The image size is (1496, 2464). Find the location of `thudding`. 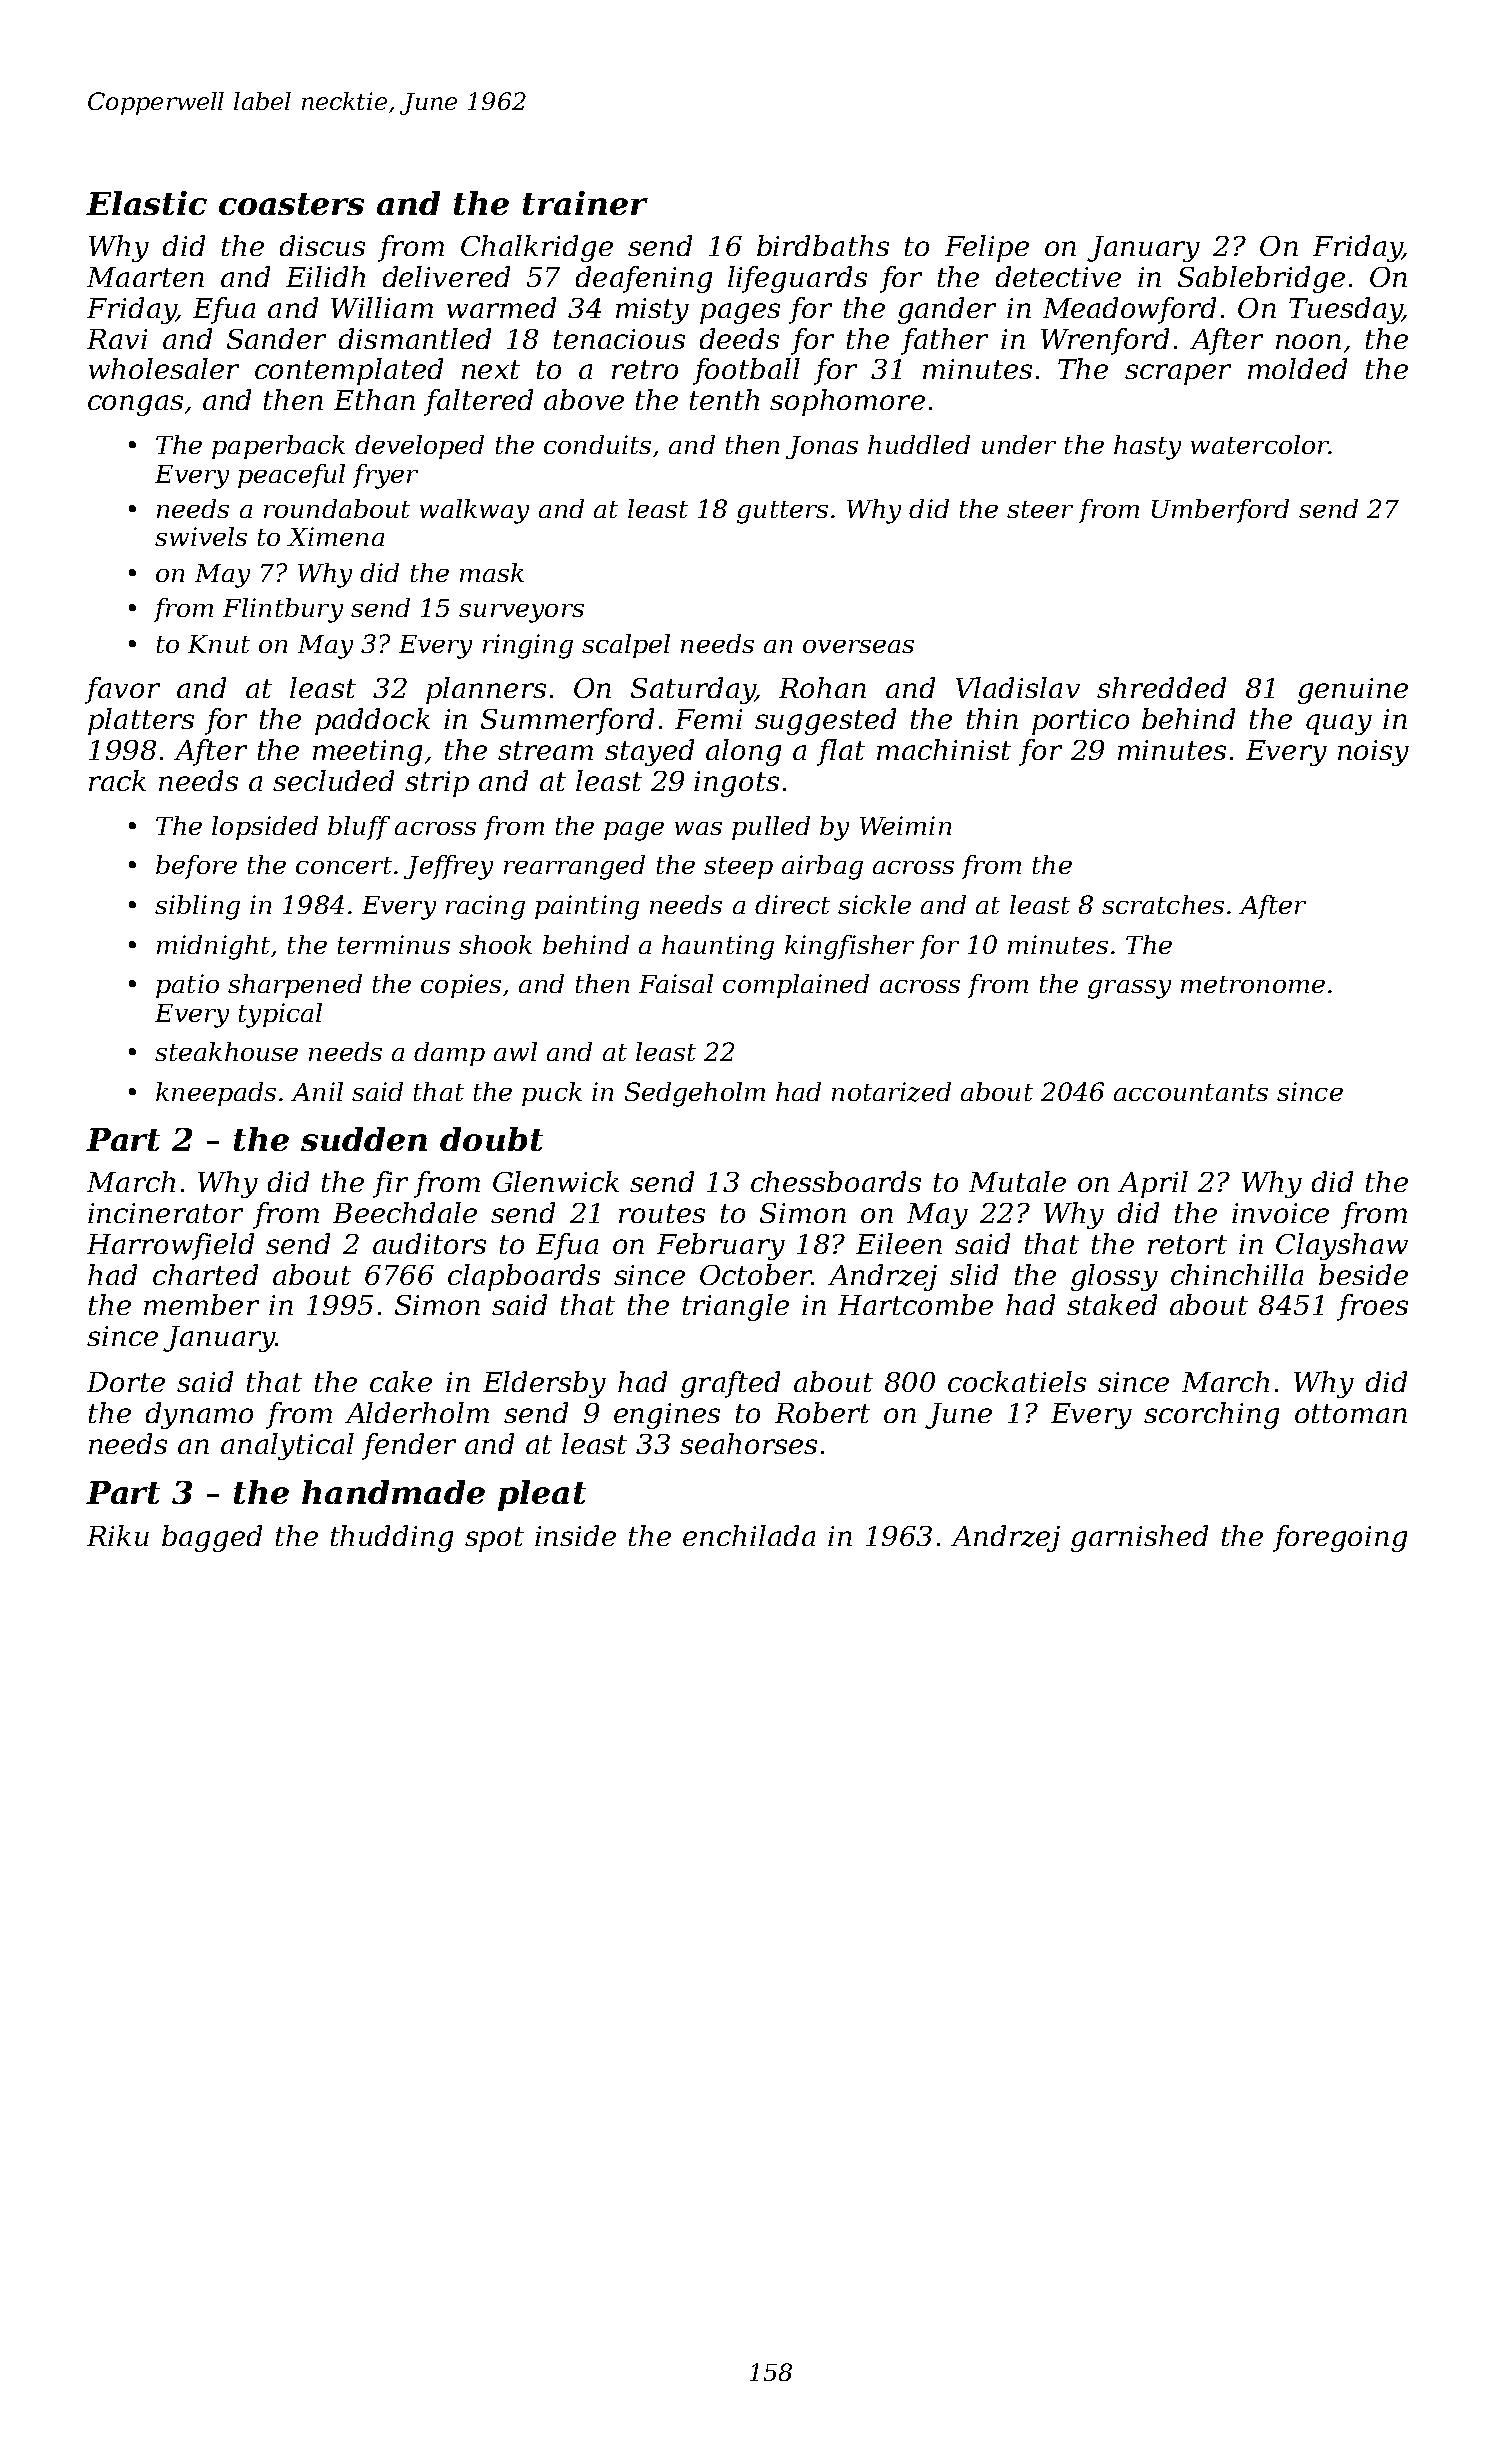

thudding is located at coordinates (392, 1538).
